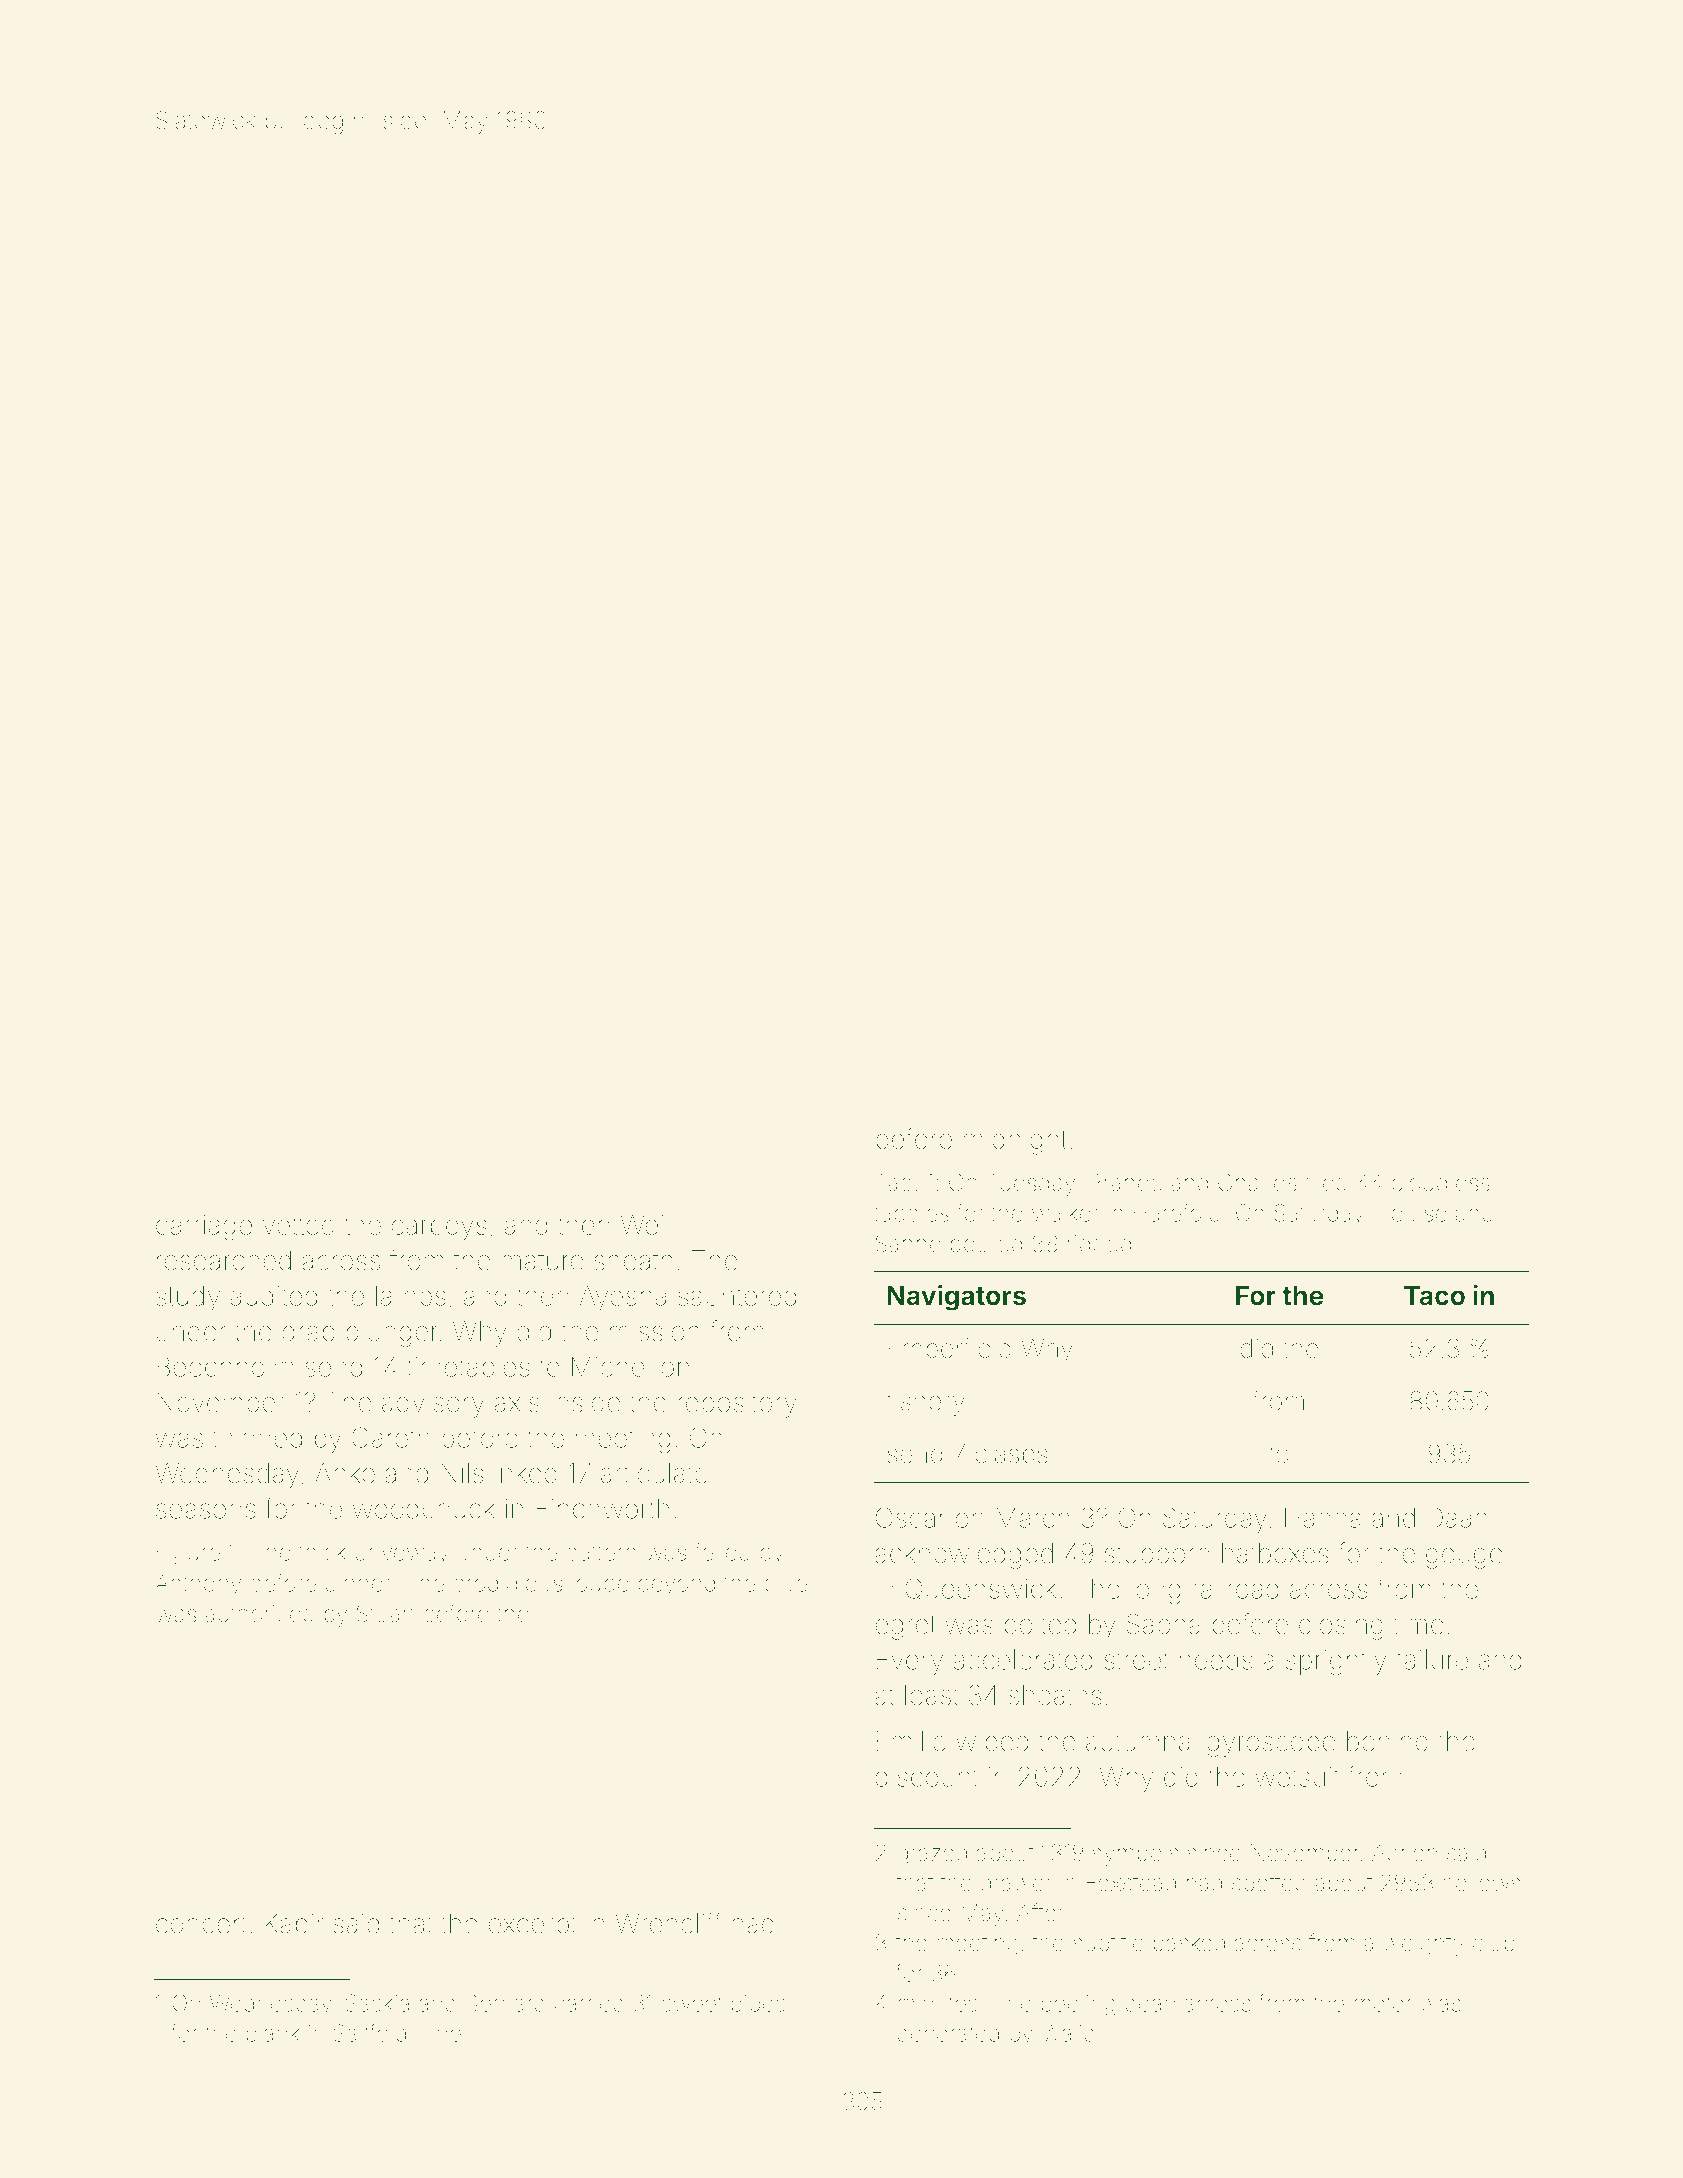 The width and height of the document is (1683, 2178). Describe the element at coordinates (1135, 1855) in the document. I see `symbols` at that location.
